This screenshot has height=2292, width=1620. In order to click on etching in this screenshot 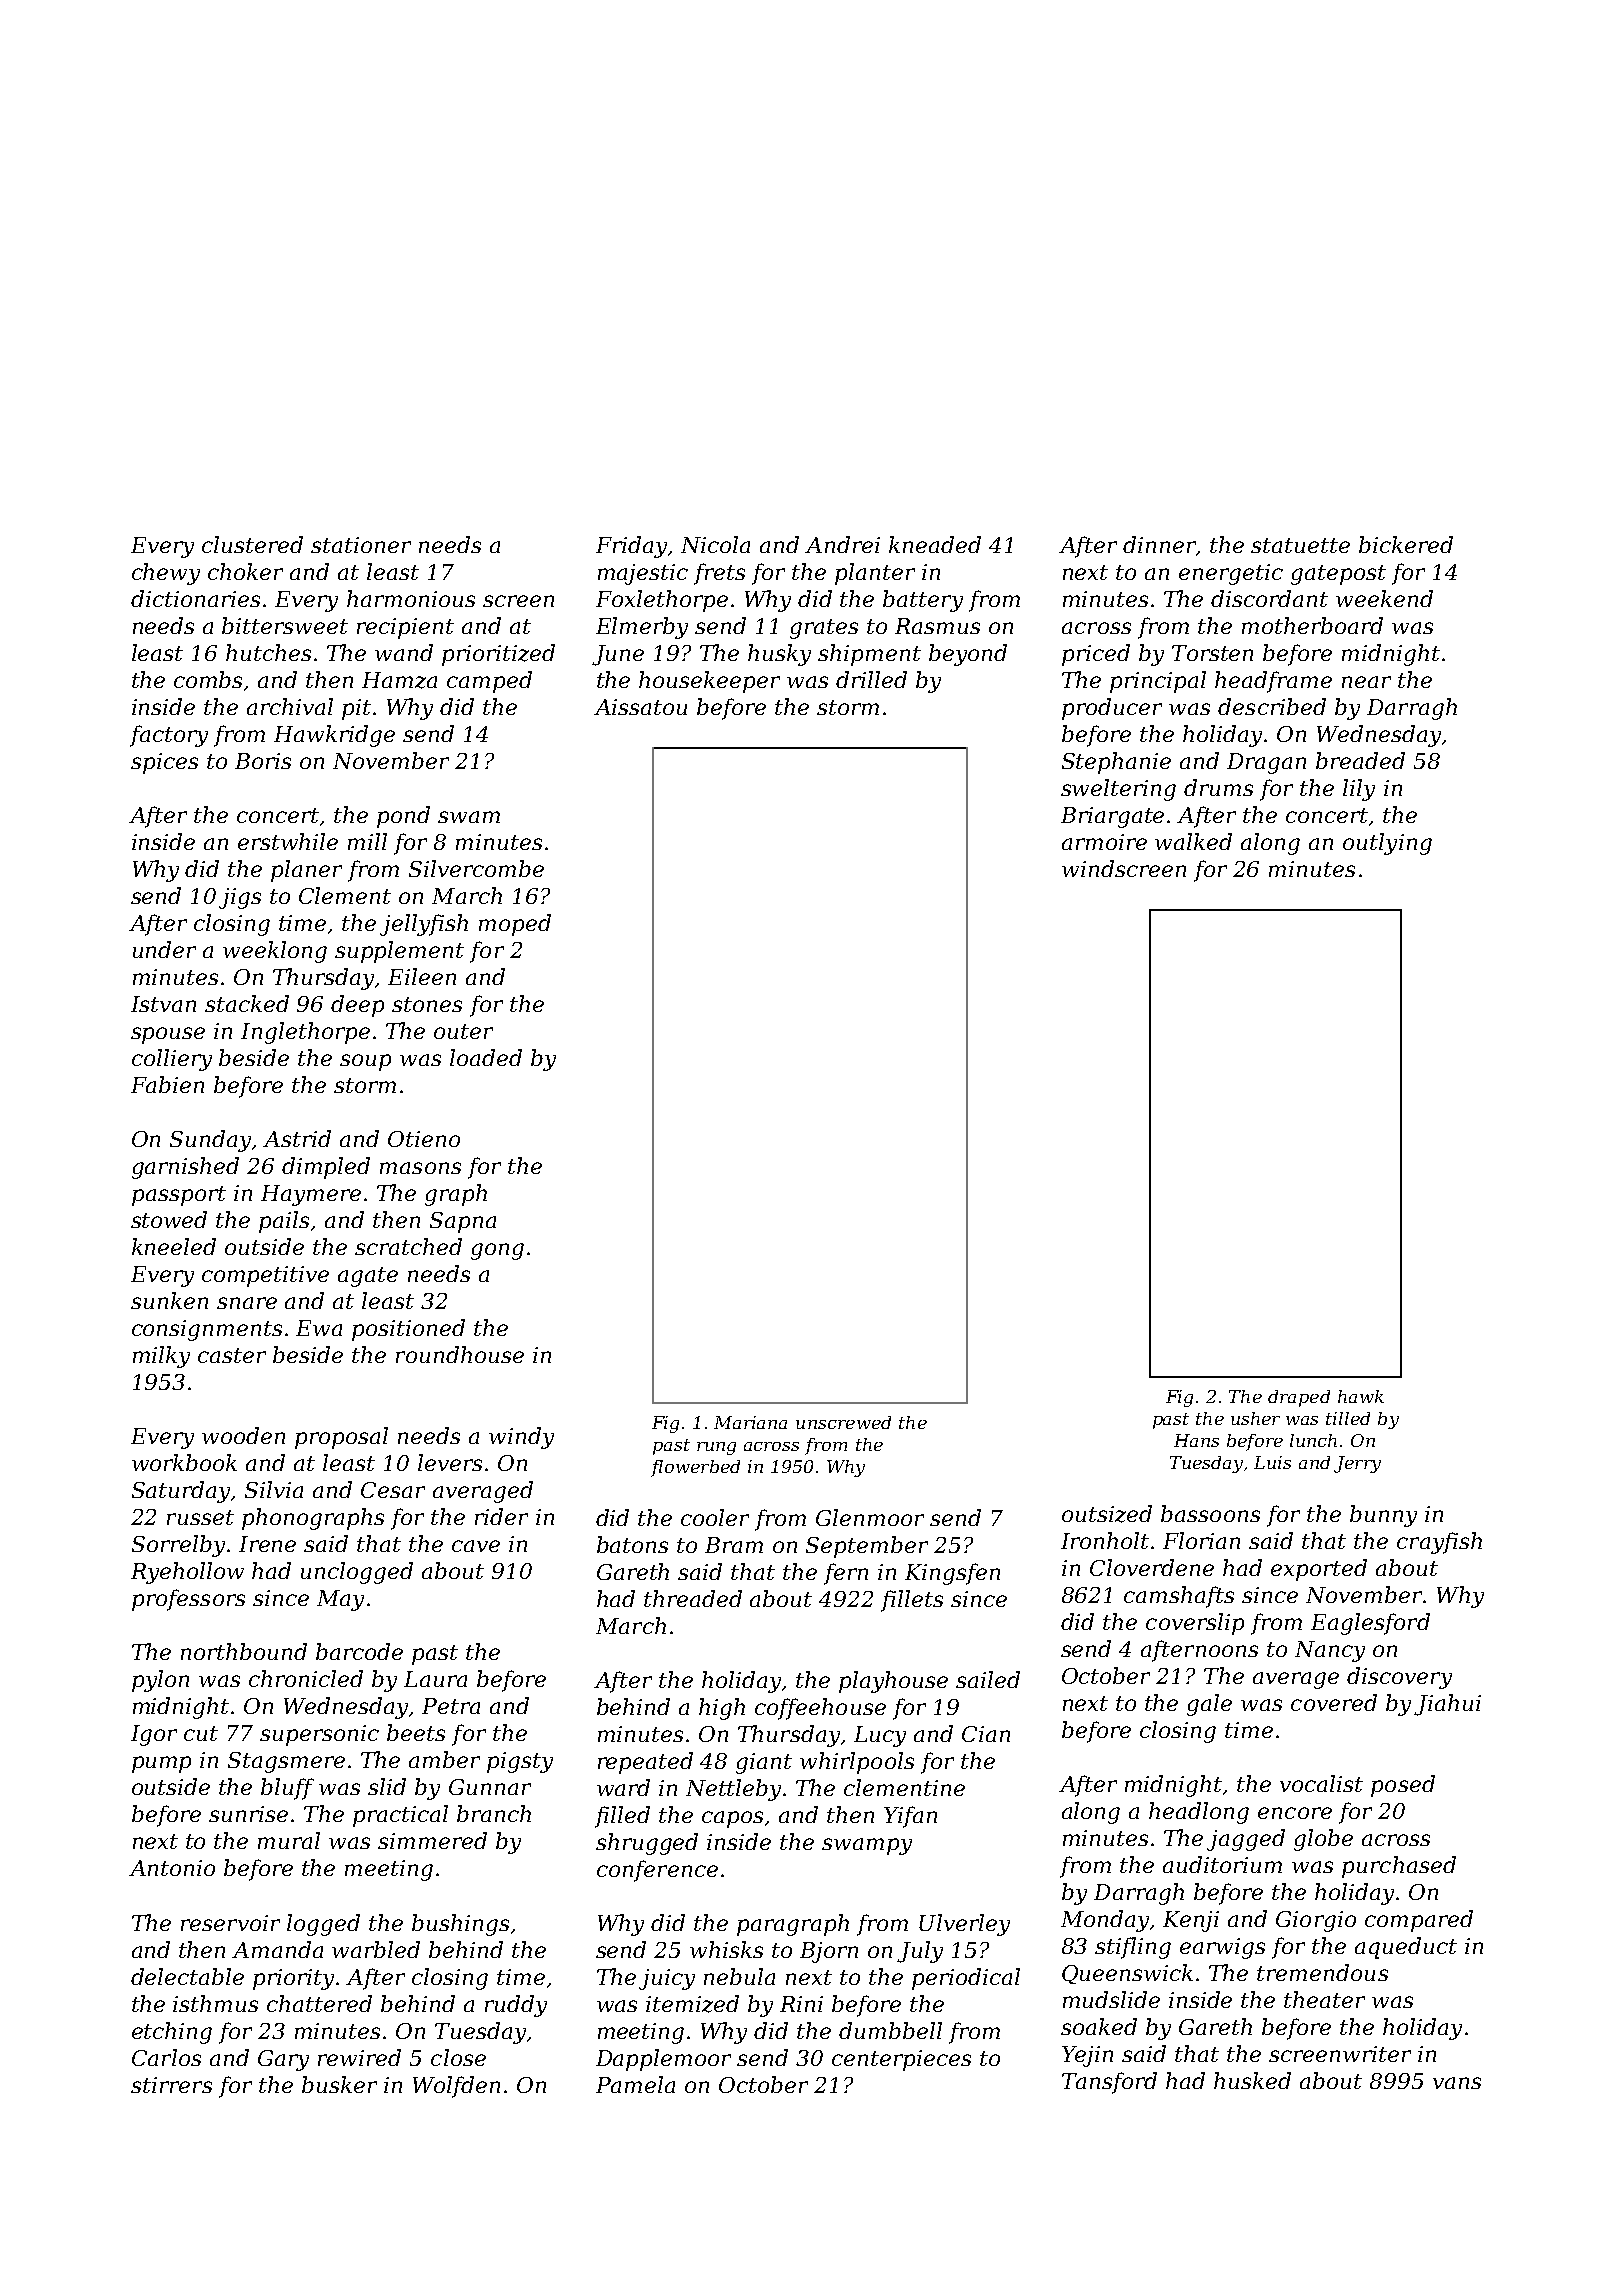, I will do `click(172, 2033)`.
